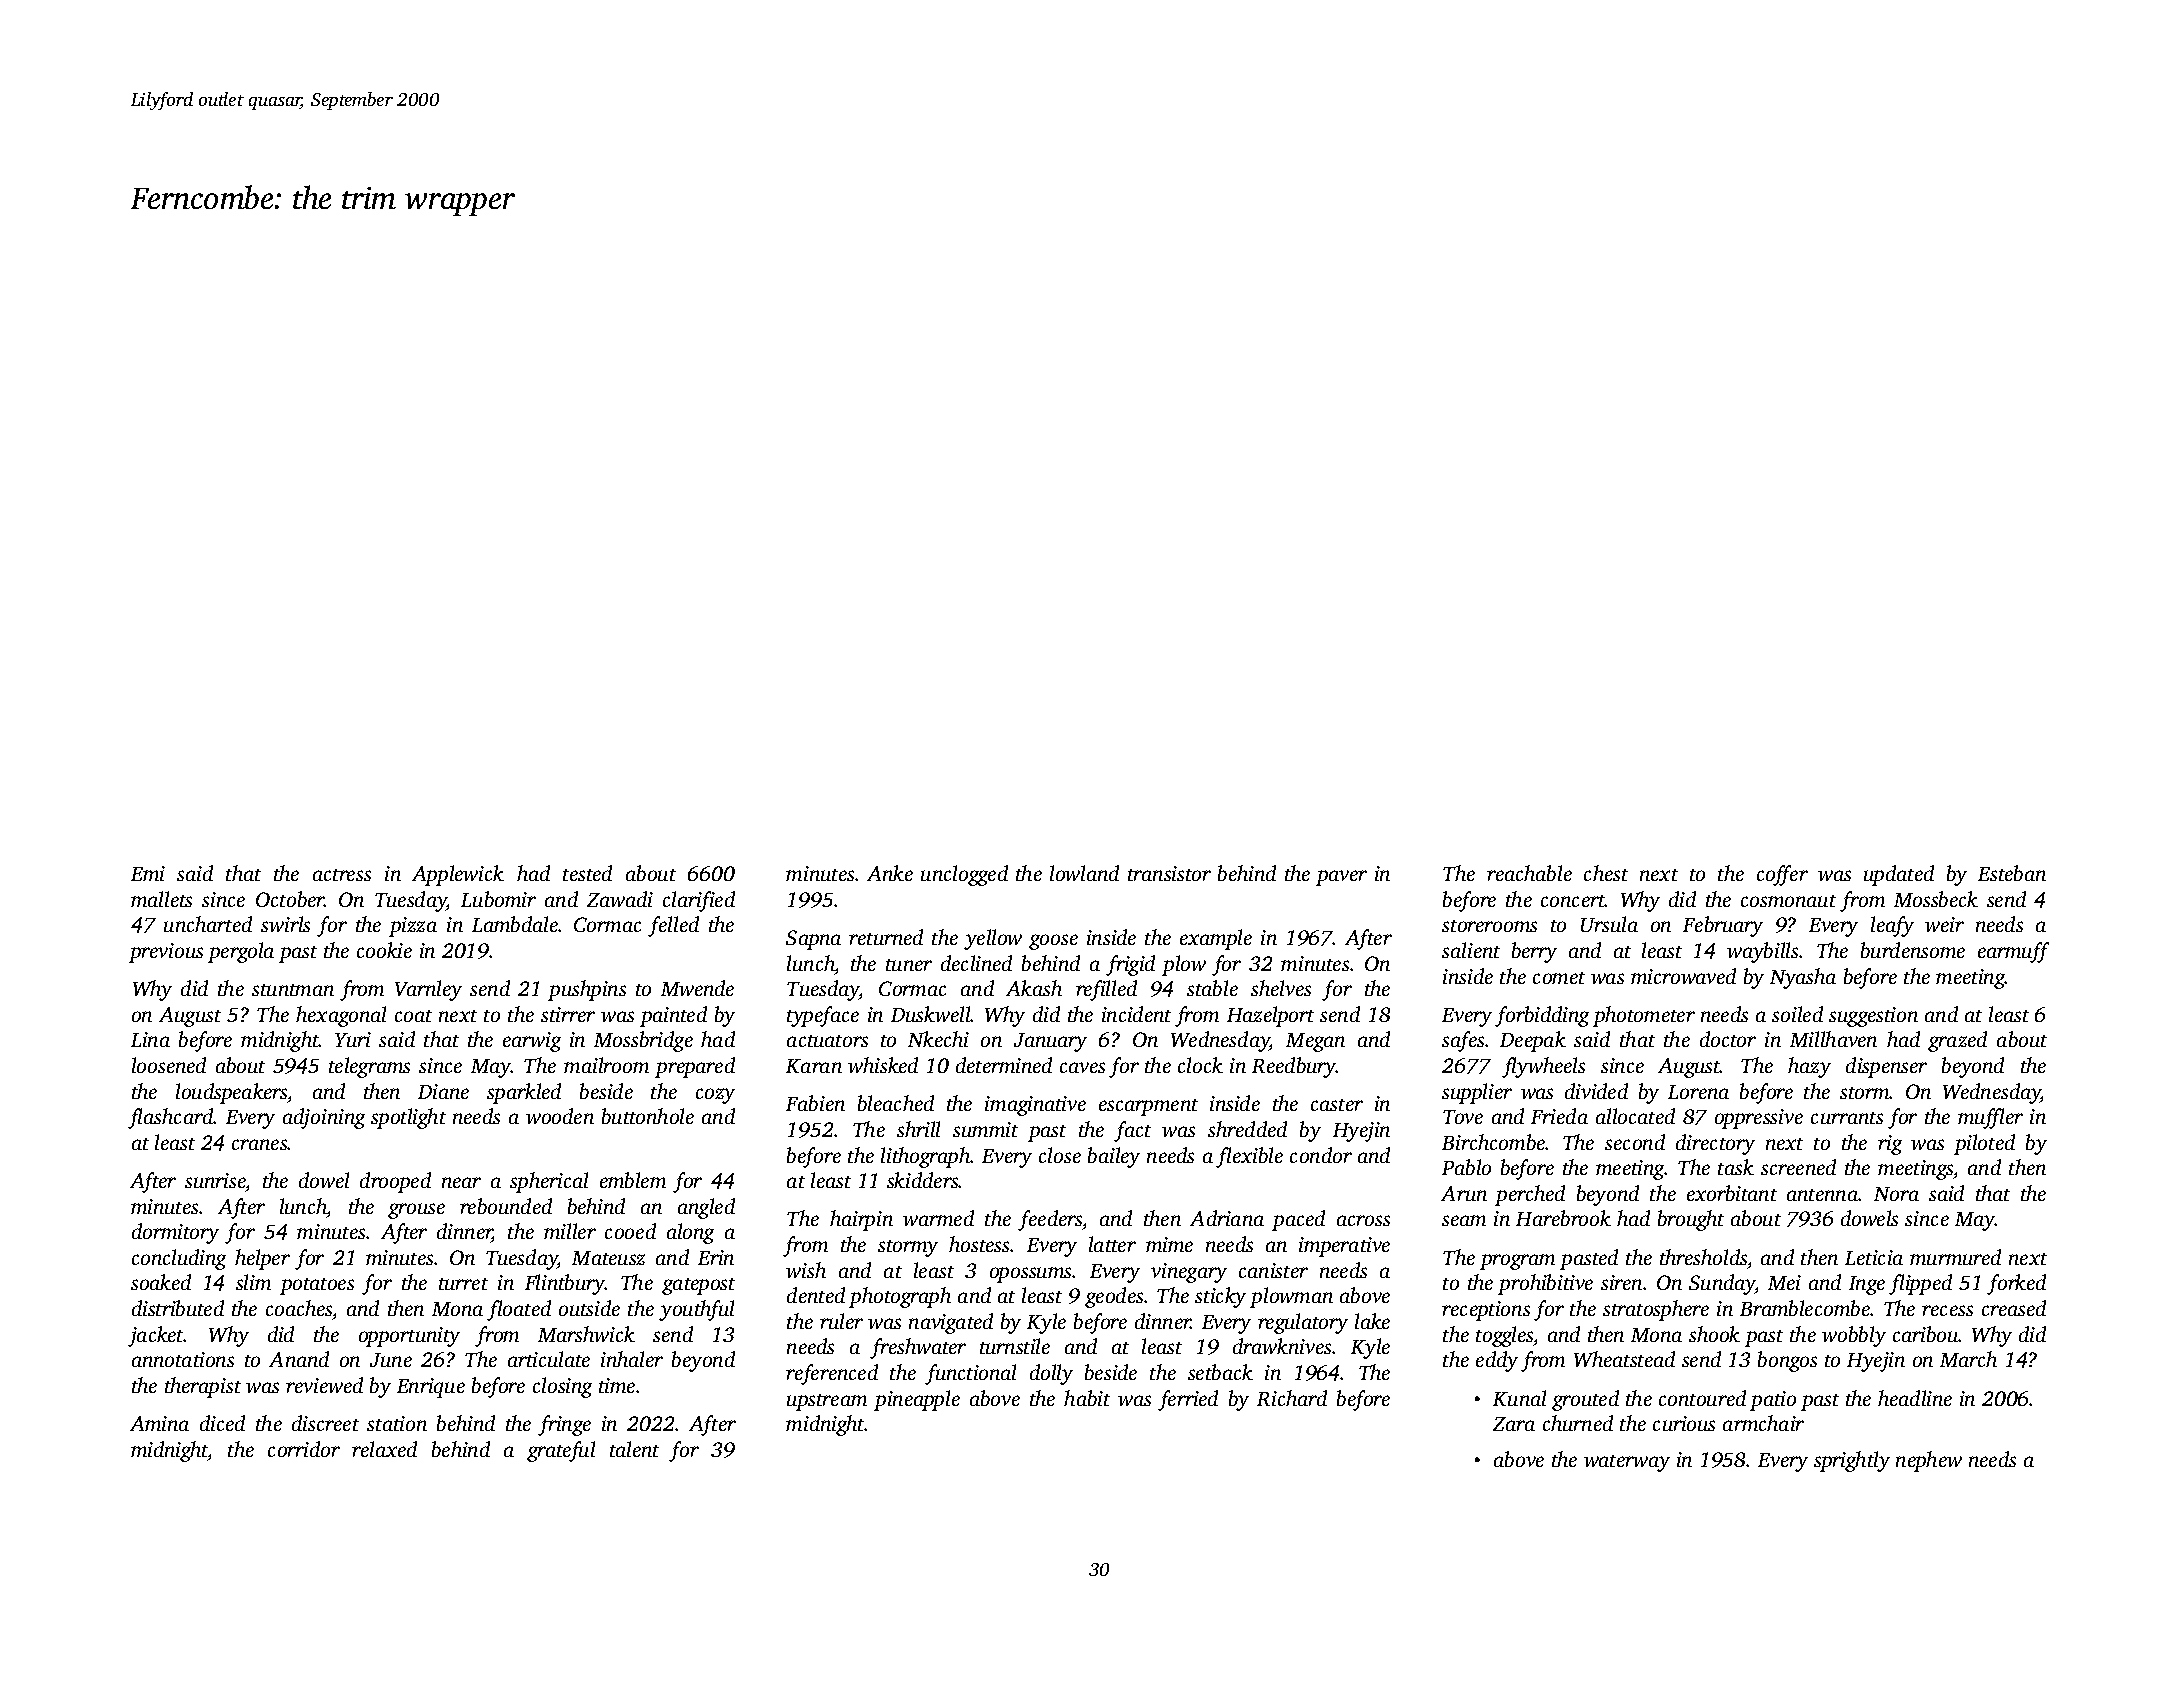 This document has height=1683, width=2178. What do you see at coordinates (1294, 1067) in the document?
I see `Reedbury` at bounding box center [1294, 1067].
